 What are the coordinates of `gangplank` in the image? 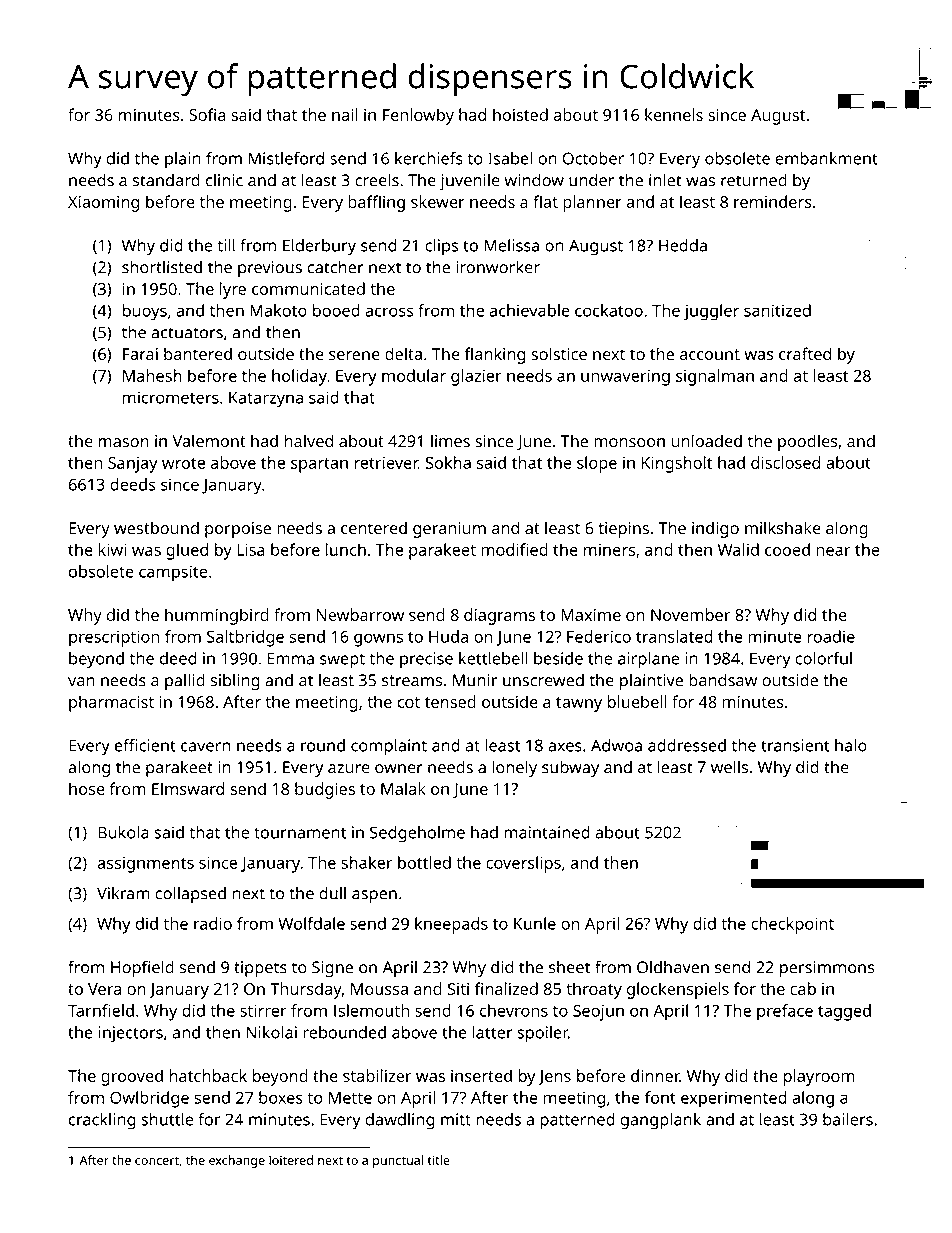 It's located at (661, 1121).
